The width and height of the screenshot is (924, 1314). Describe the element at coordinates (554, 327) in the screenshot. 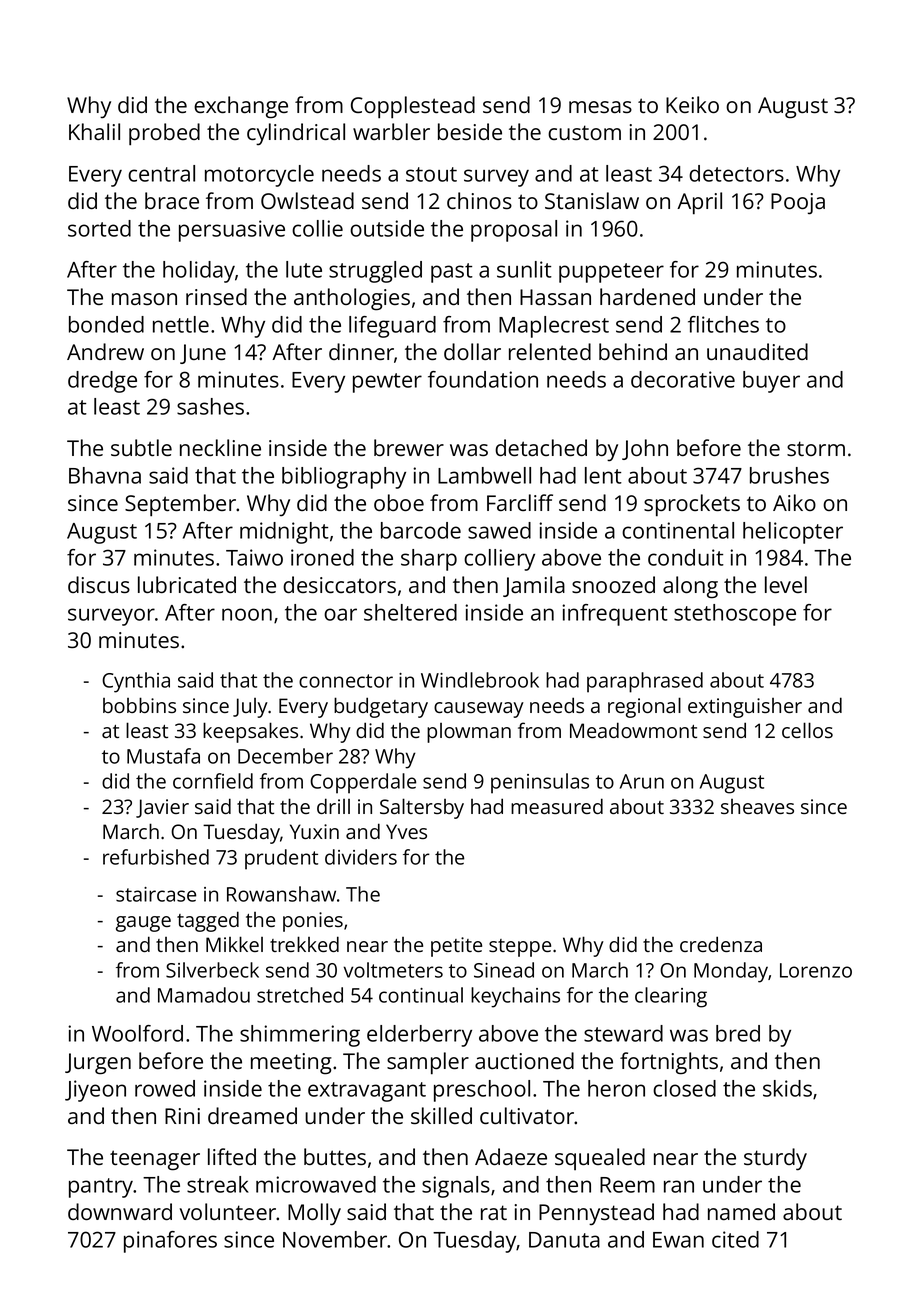

I see `Maplecrest` at that location.
